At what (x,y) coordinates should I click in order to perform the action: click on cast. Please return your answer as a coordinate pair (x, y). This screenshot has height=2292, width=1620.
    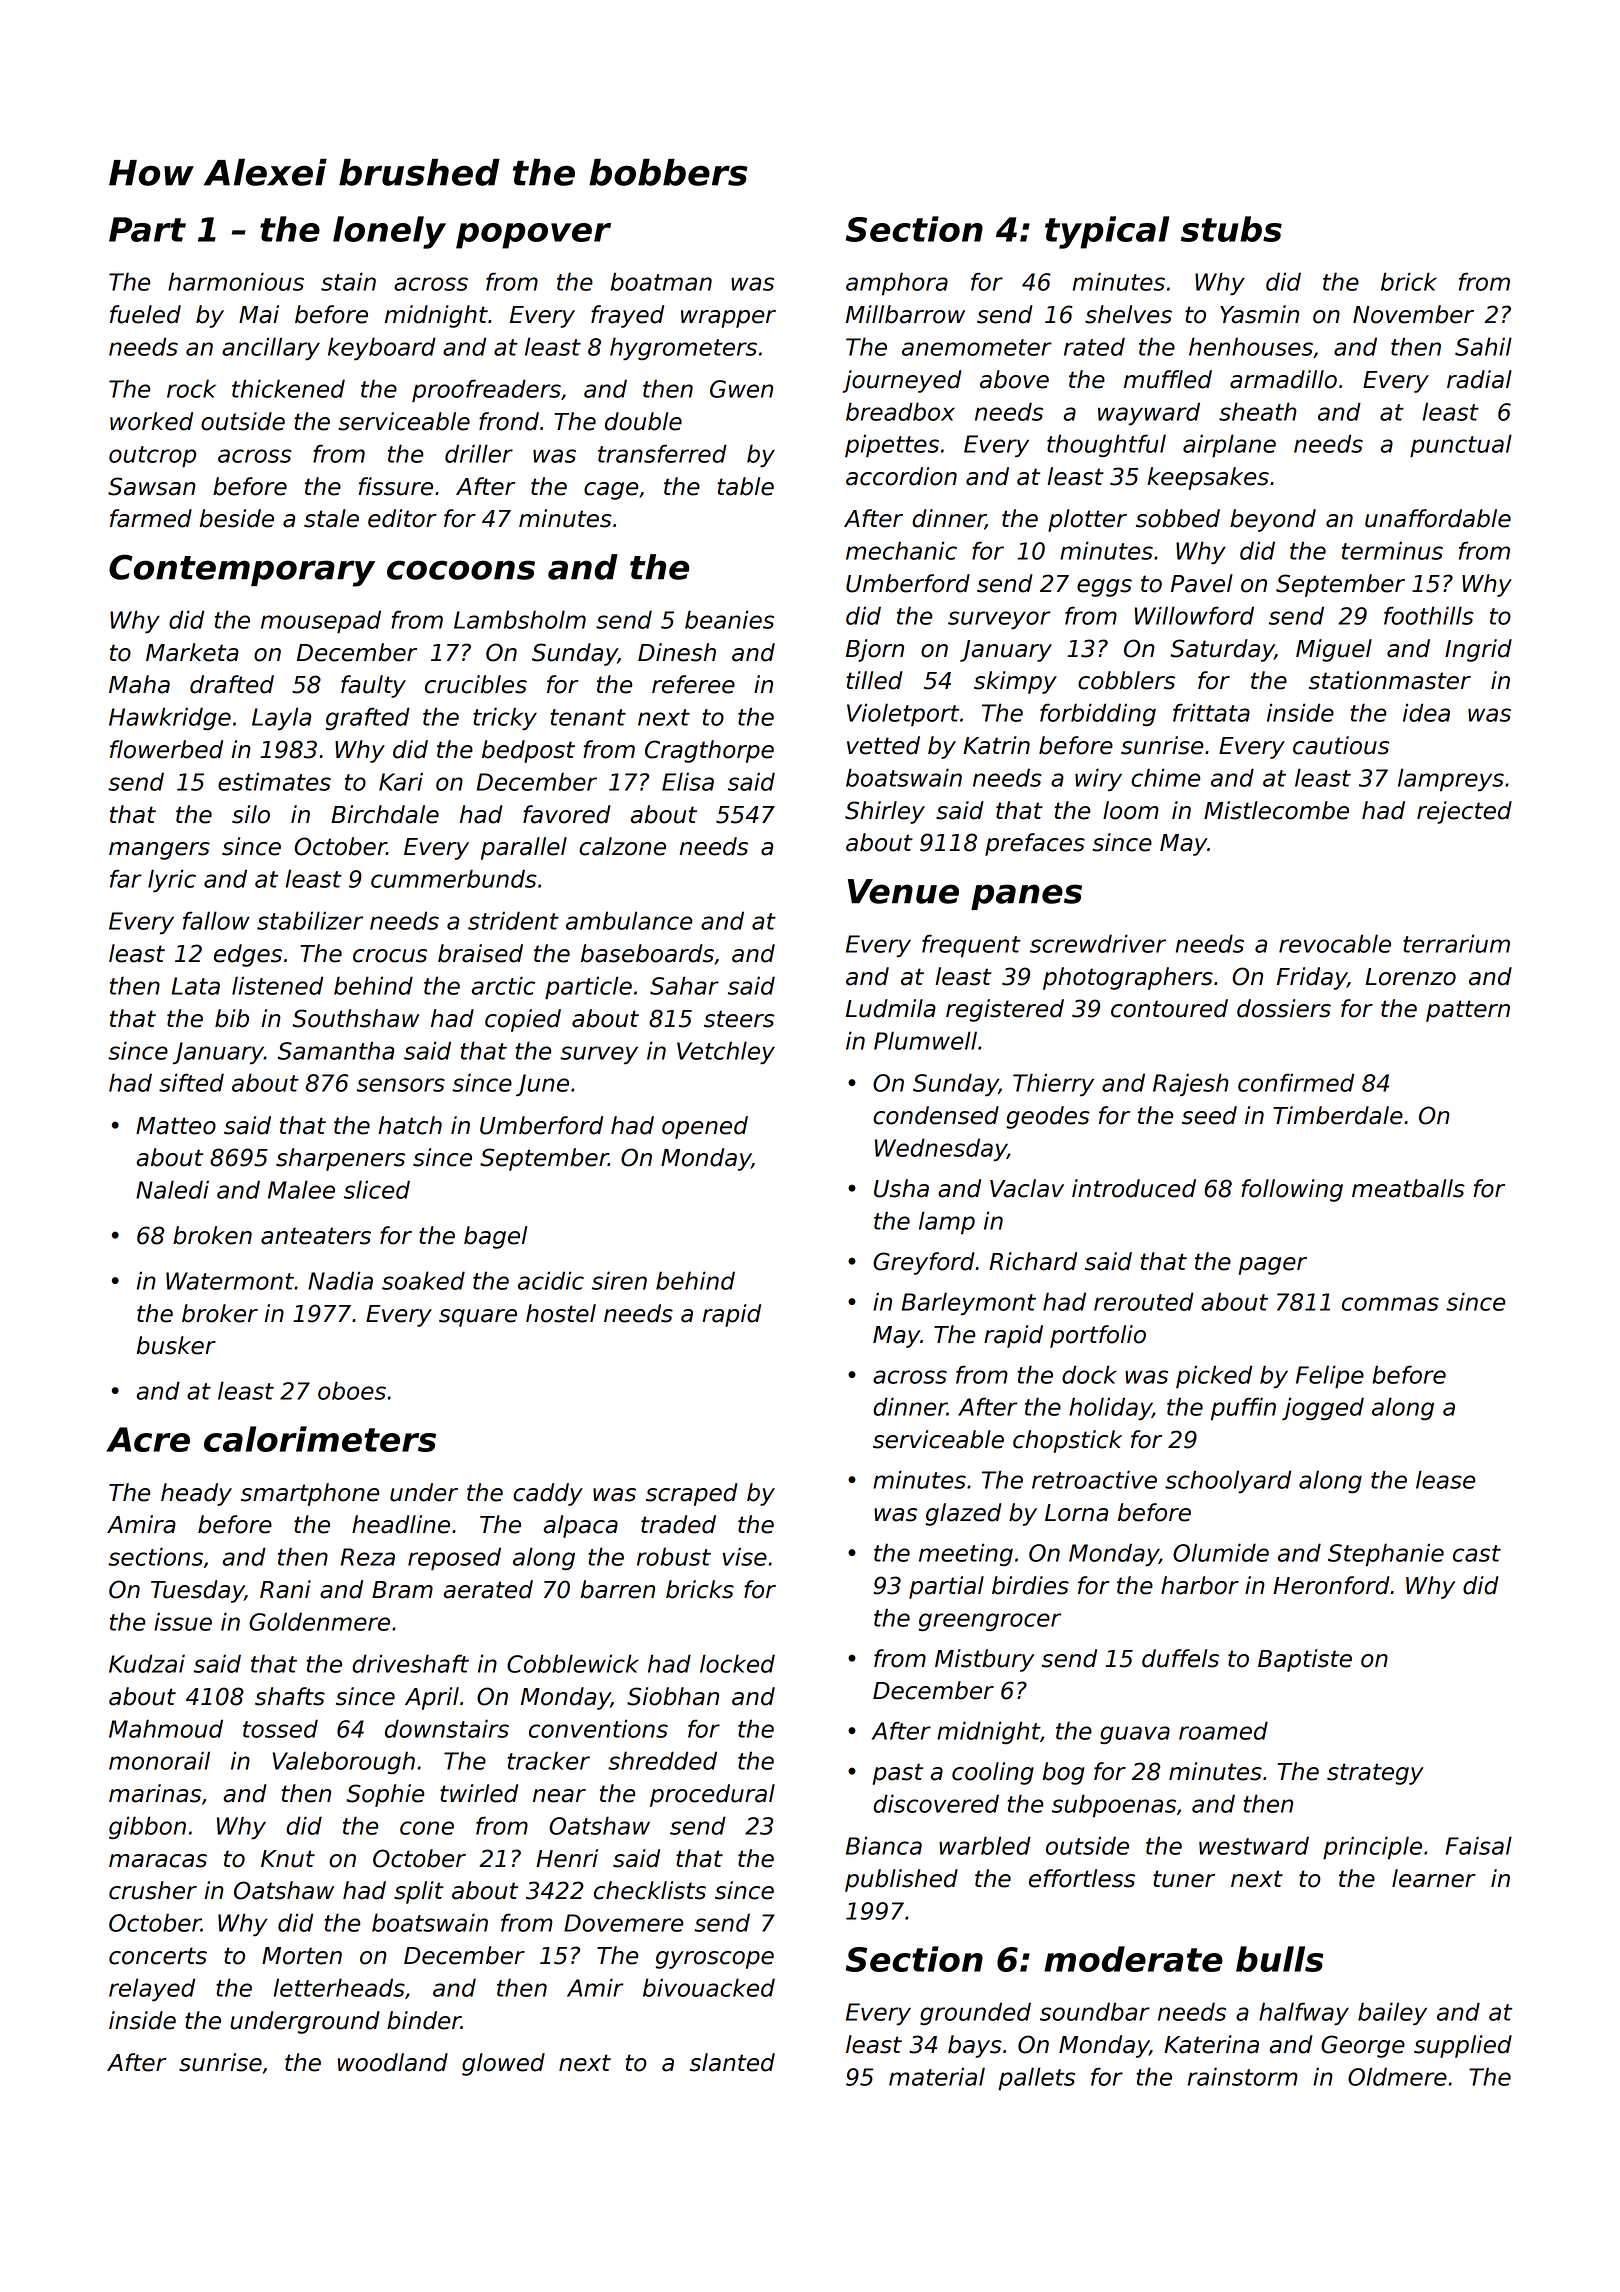
    Looking at the image, I should click on (1477, 1553).
